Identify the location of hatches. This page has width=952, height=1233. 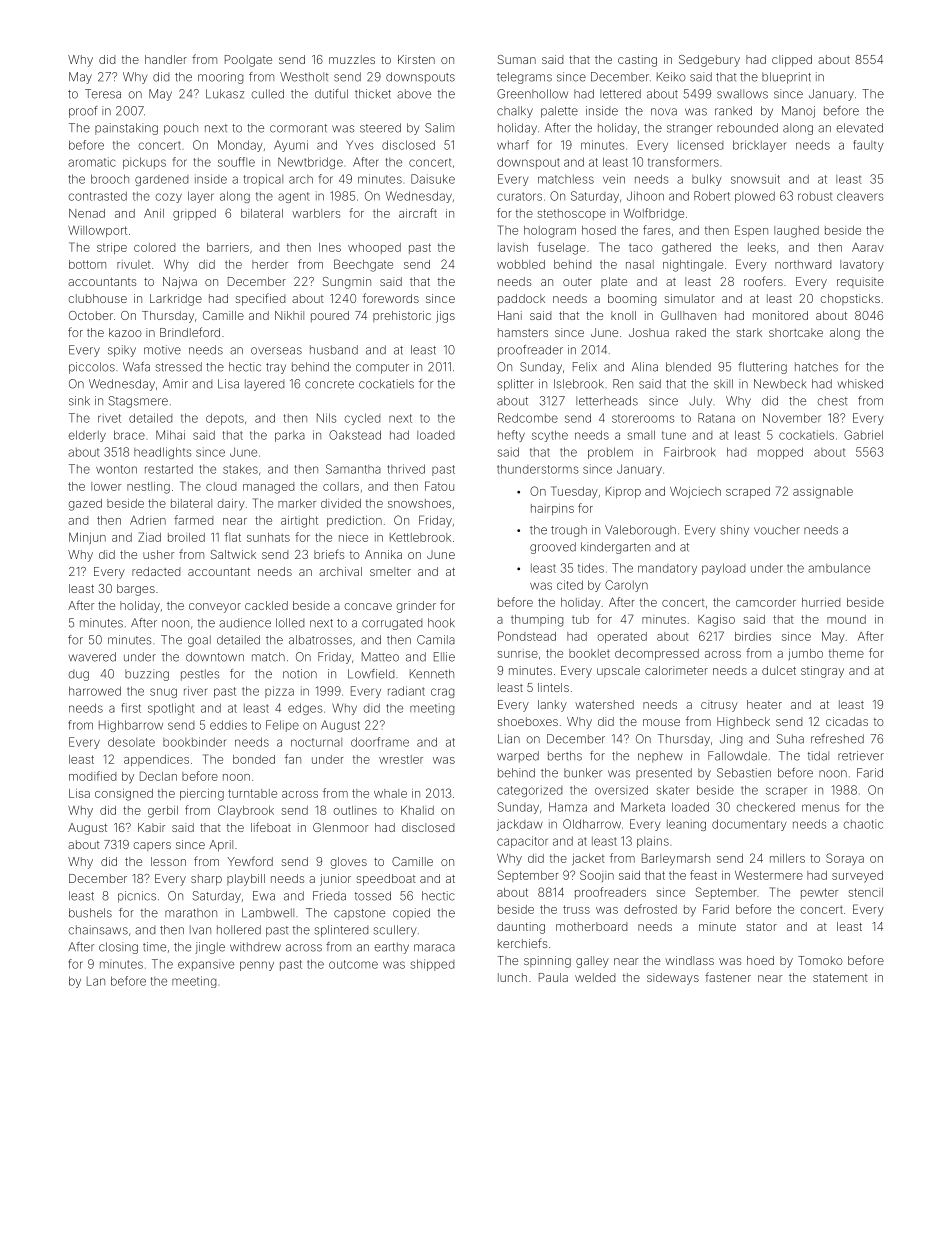
(816, 367).
